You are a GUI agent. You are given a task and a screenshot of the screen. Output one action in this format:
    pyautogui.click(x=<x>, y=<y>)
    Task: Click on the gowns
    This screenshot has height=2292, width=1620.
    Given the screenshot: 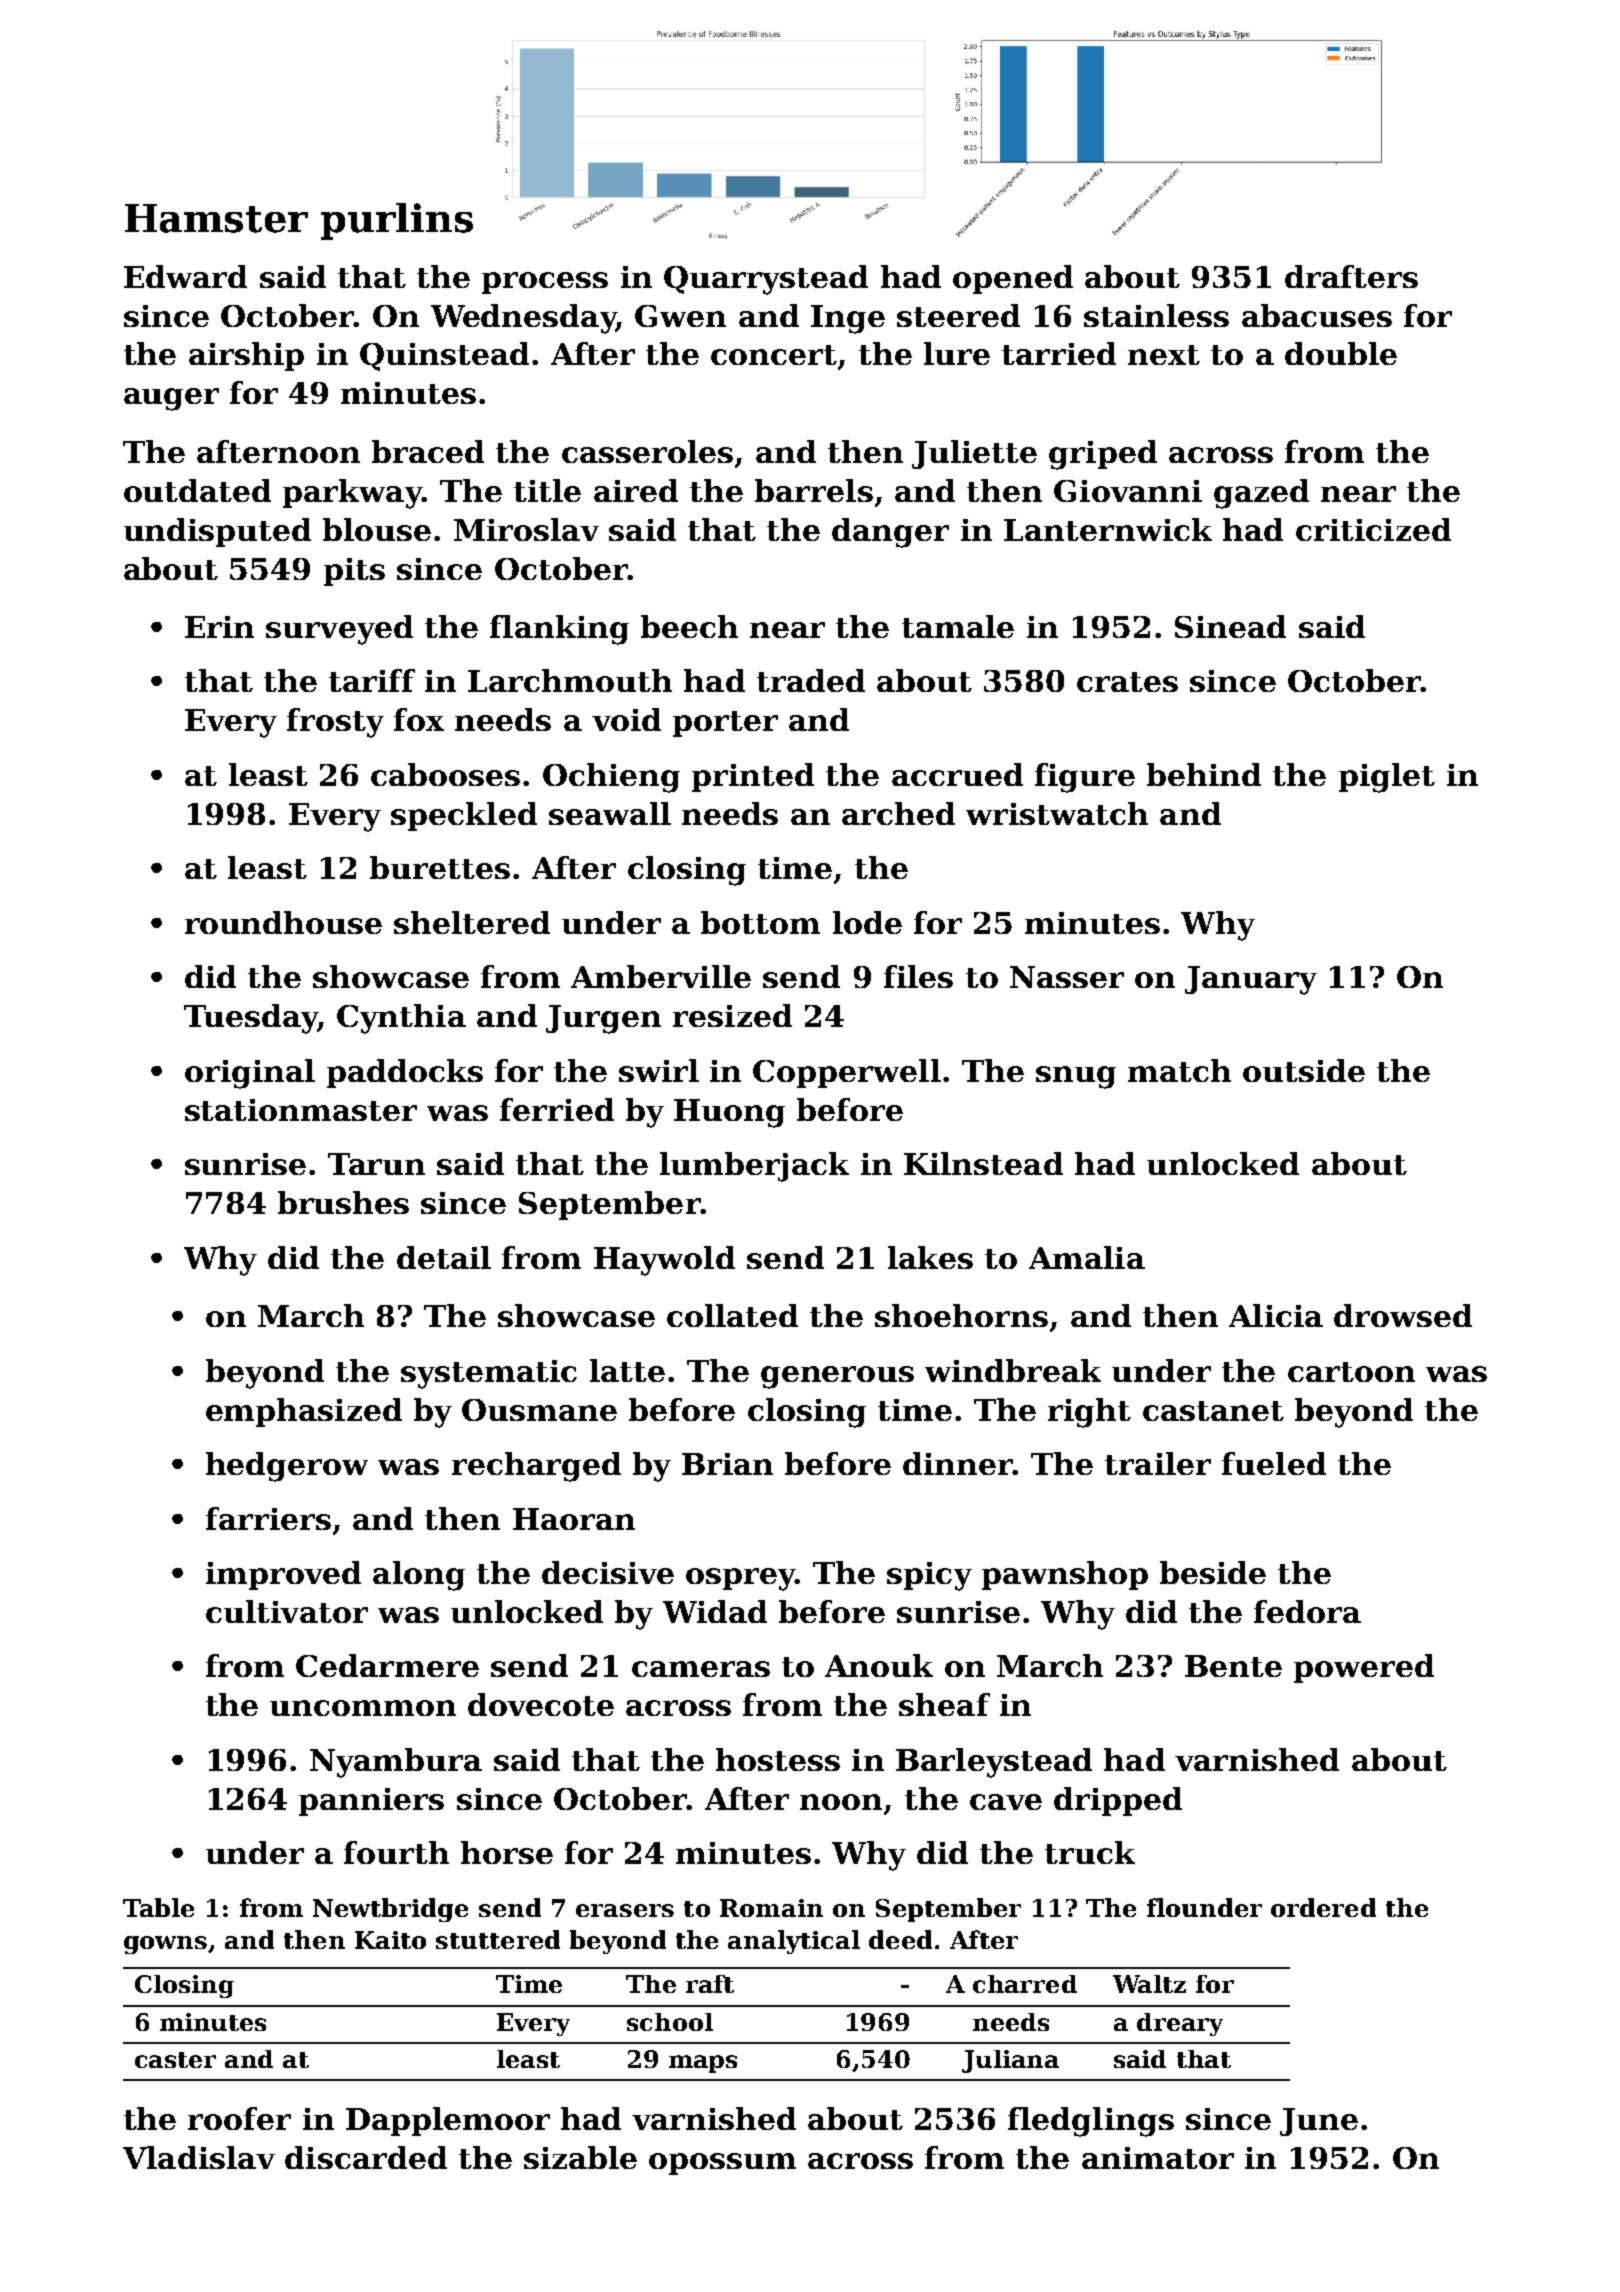 What is the action you would take?
    pyautogui.click(x=165, y=1945)
